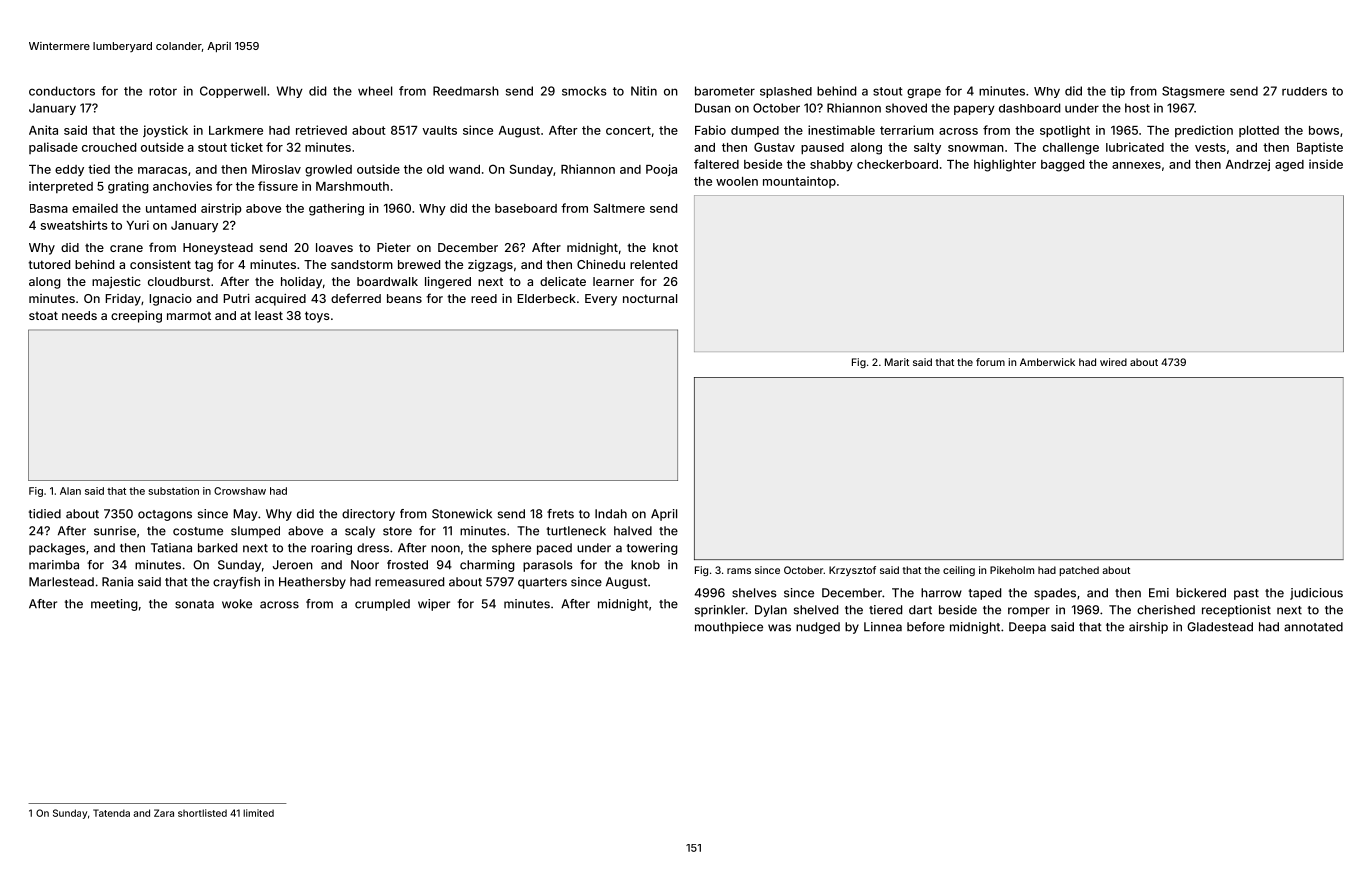 The width and height of the screenshot is (1372, 887). Describe the element at coordinates (883, 627) in the screenshot. I see `Linnea` at that location.
